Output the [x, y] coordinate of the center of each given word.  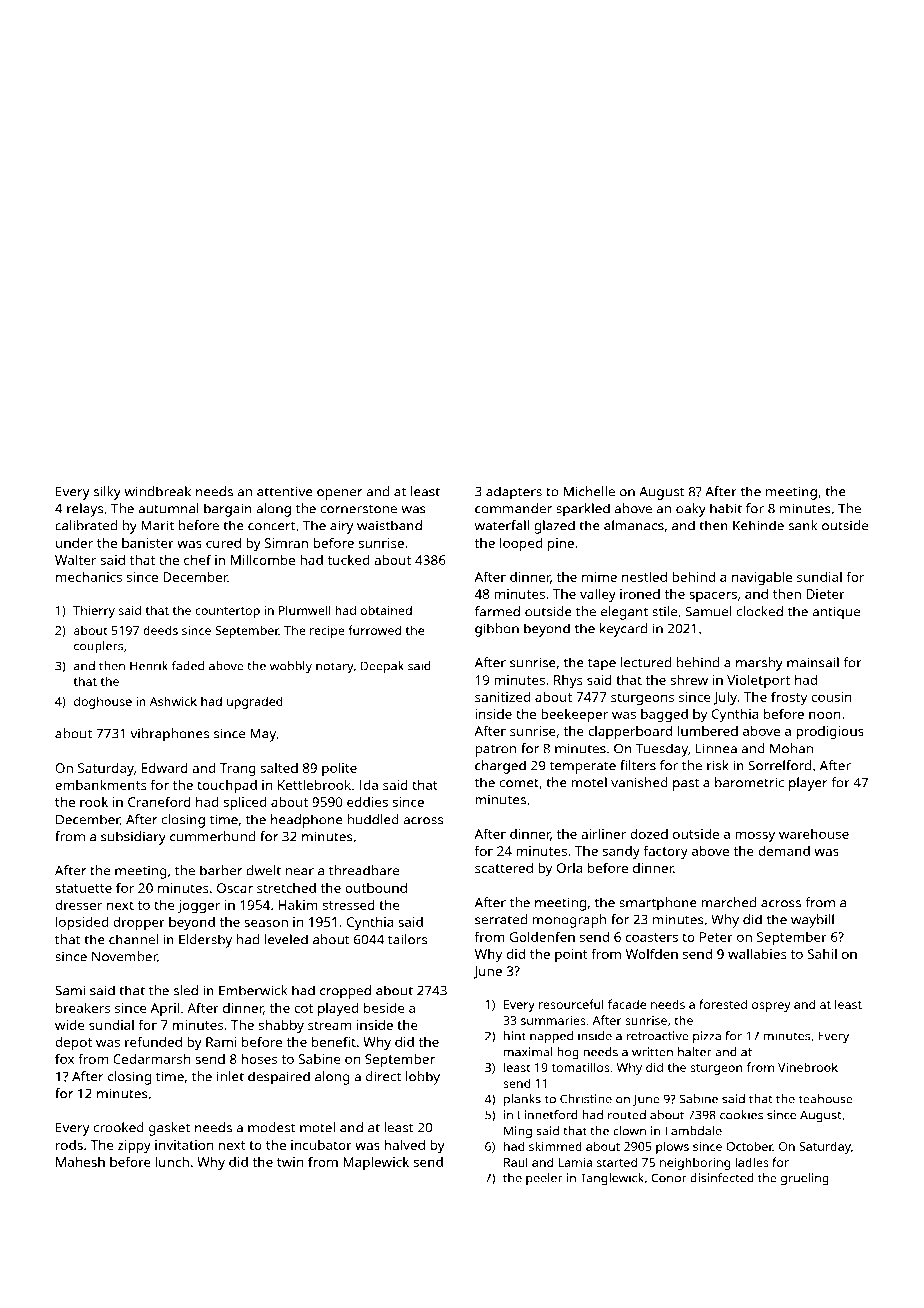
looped [521, 544]
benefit [334, 1041]
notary [335, 668]
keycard [623, 630]
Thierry [94, 611]
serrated [501, 919]
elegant [624, 613]
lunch [172, 1161]
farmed [497, 611]
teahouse [826, 1099]
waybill [812, 921]
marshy [759, 664]
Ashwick [173, 701]
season [266, 923]
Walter [75, 559]
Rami [221, 1042]
